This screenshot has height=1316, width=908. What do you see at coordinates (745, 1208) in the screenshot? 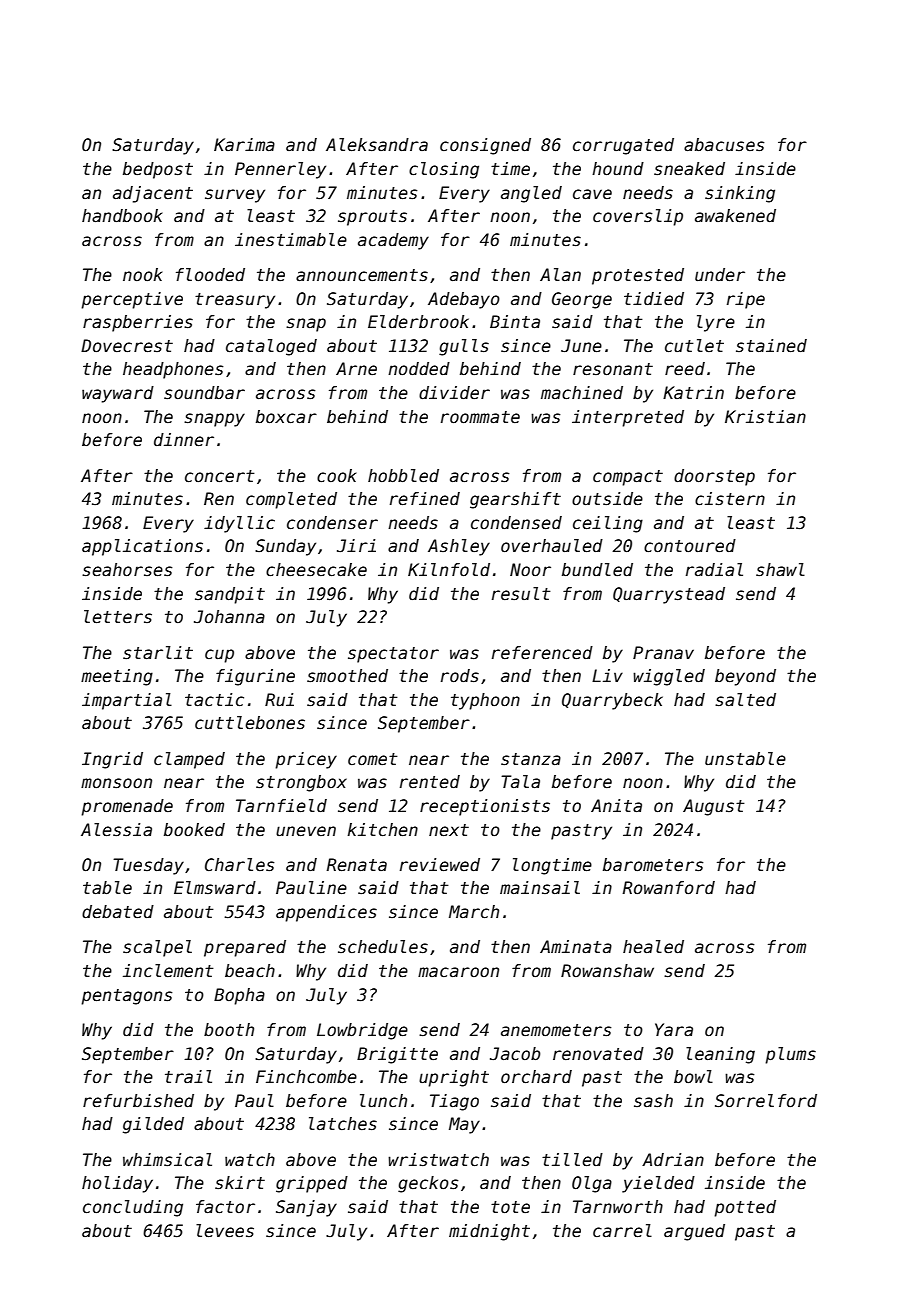
I see `potted` at bounding box center [745, 1208].
